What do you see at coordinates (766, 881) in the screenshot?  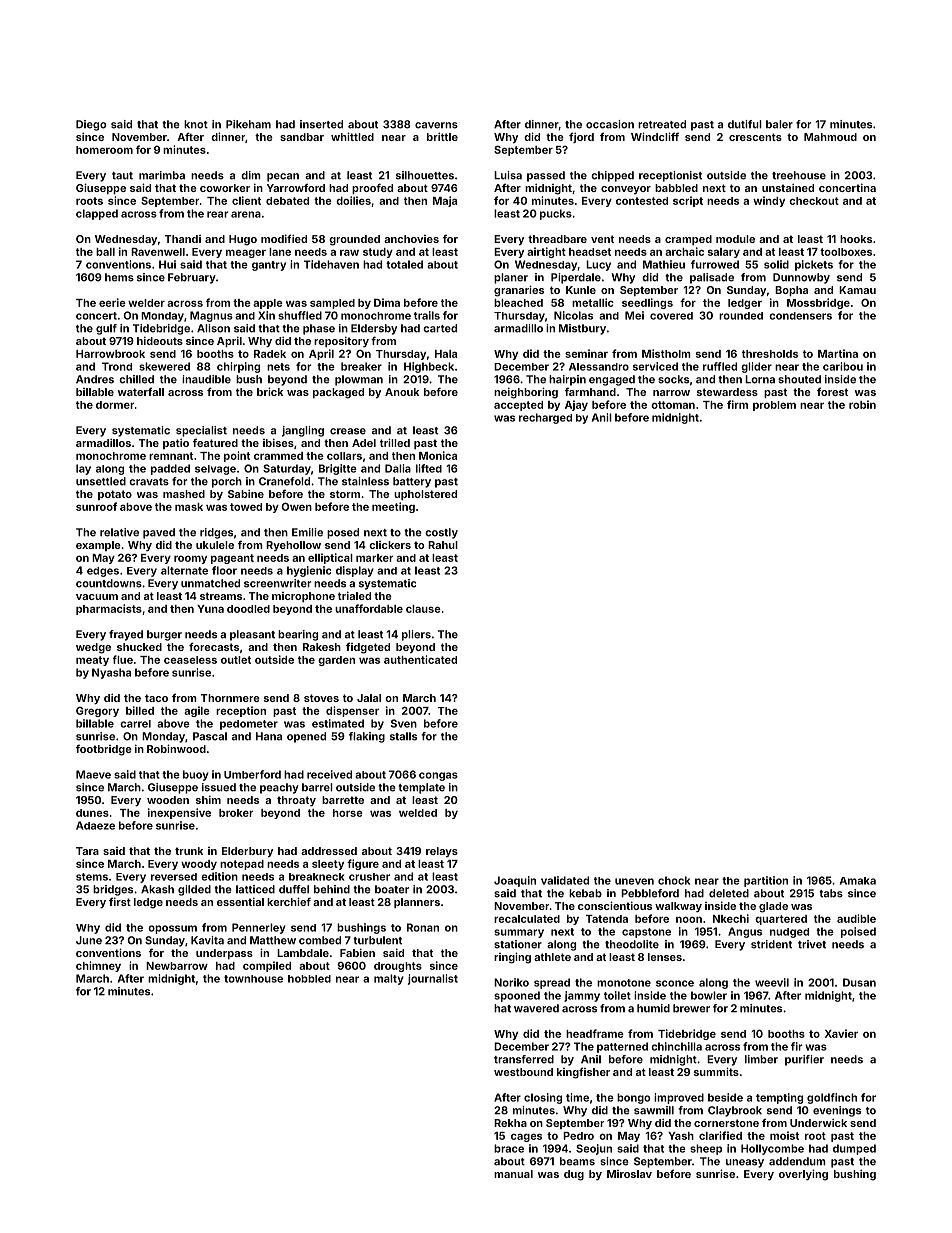 I see `partition` at bounding box center [766, 881].
